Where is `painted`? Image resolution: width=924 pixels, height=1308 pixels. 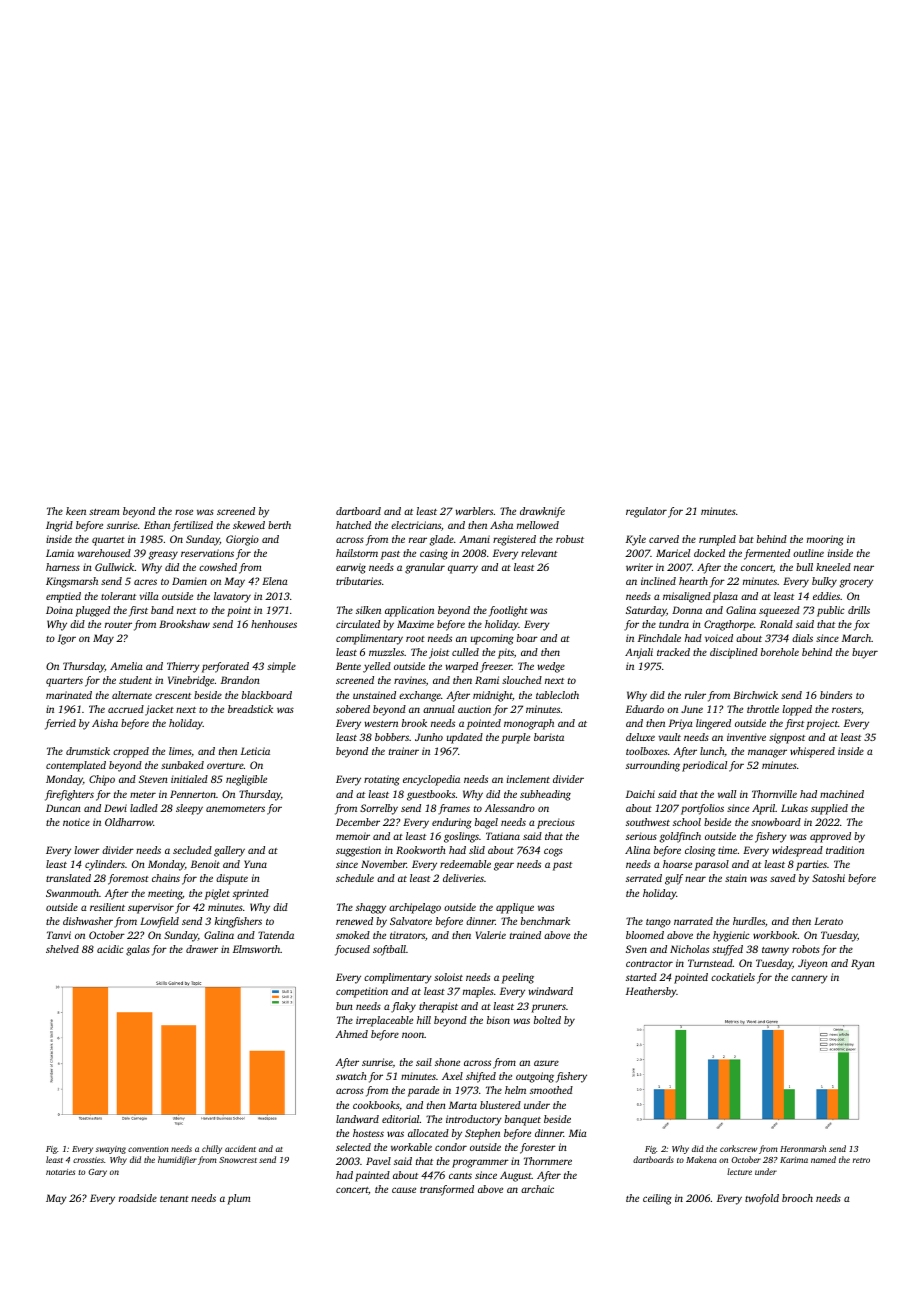 painted is located at coordinates (372, 1176).
